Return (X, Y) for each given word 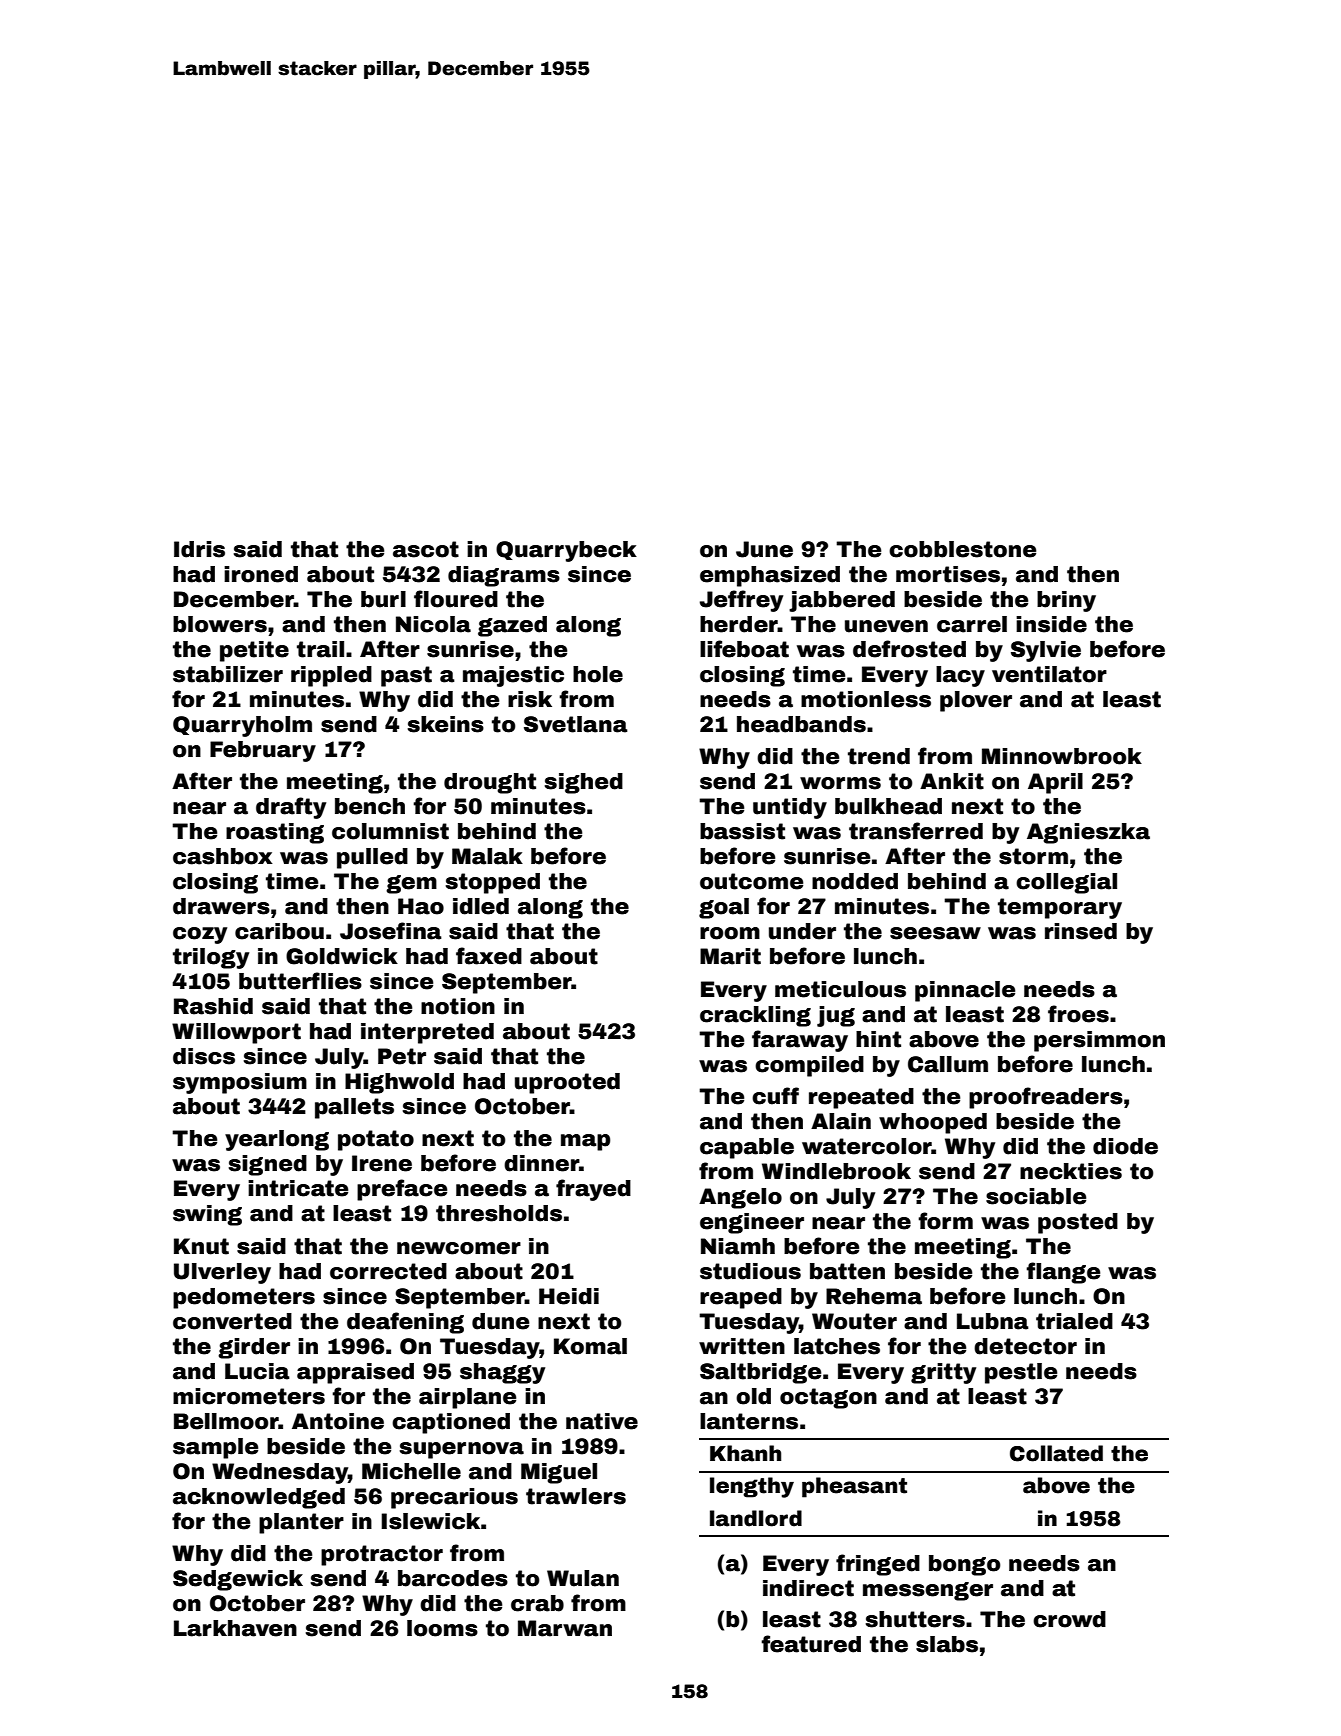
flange (1063, 1273)
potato (376, 1140)
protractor (382, 1555)
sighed (584, 783)
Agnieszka (1088, 833)
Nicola (433, 624)
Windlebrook (836, 1171)
